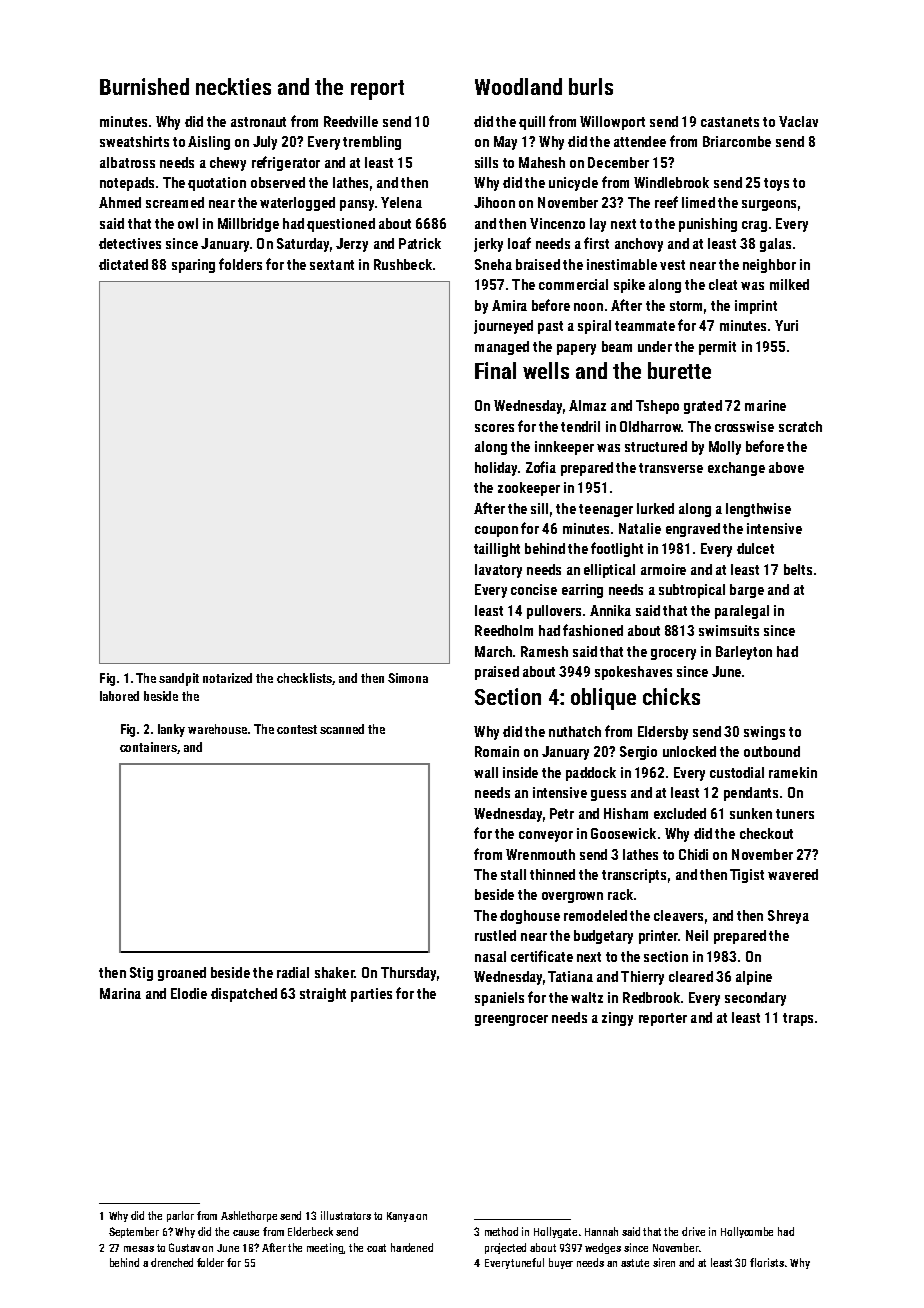 The image size is (924, 1308). What do you see at coordinates (541, 467) in the screenshot?
I see `Zofia` at bounding box center [541, 467].
